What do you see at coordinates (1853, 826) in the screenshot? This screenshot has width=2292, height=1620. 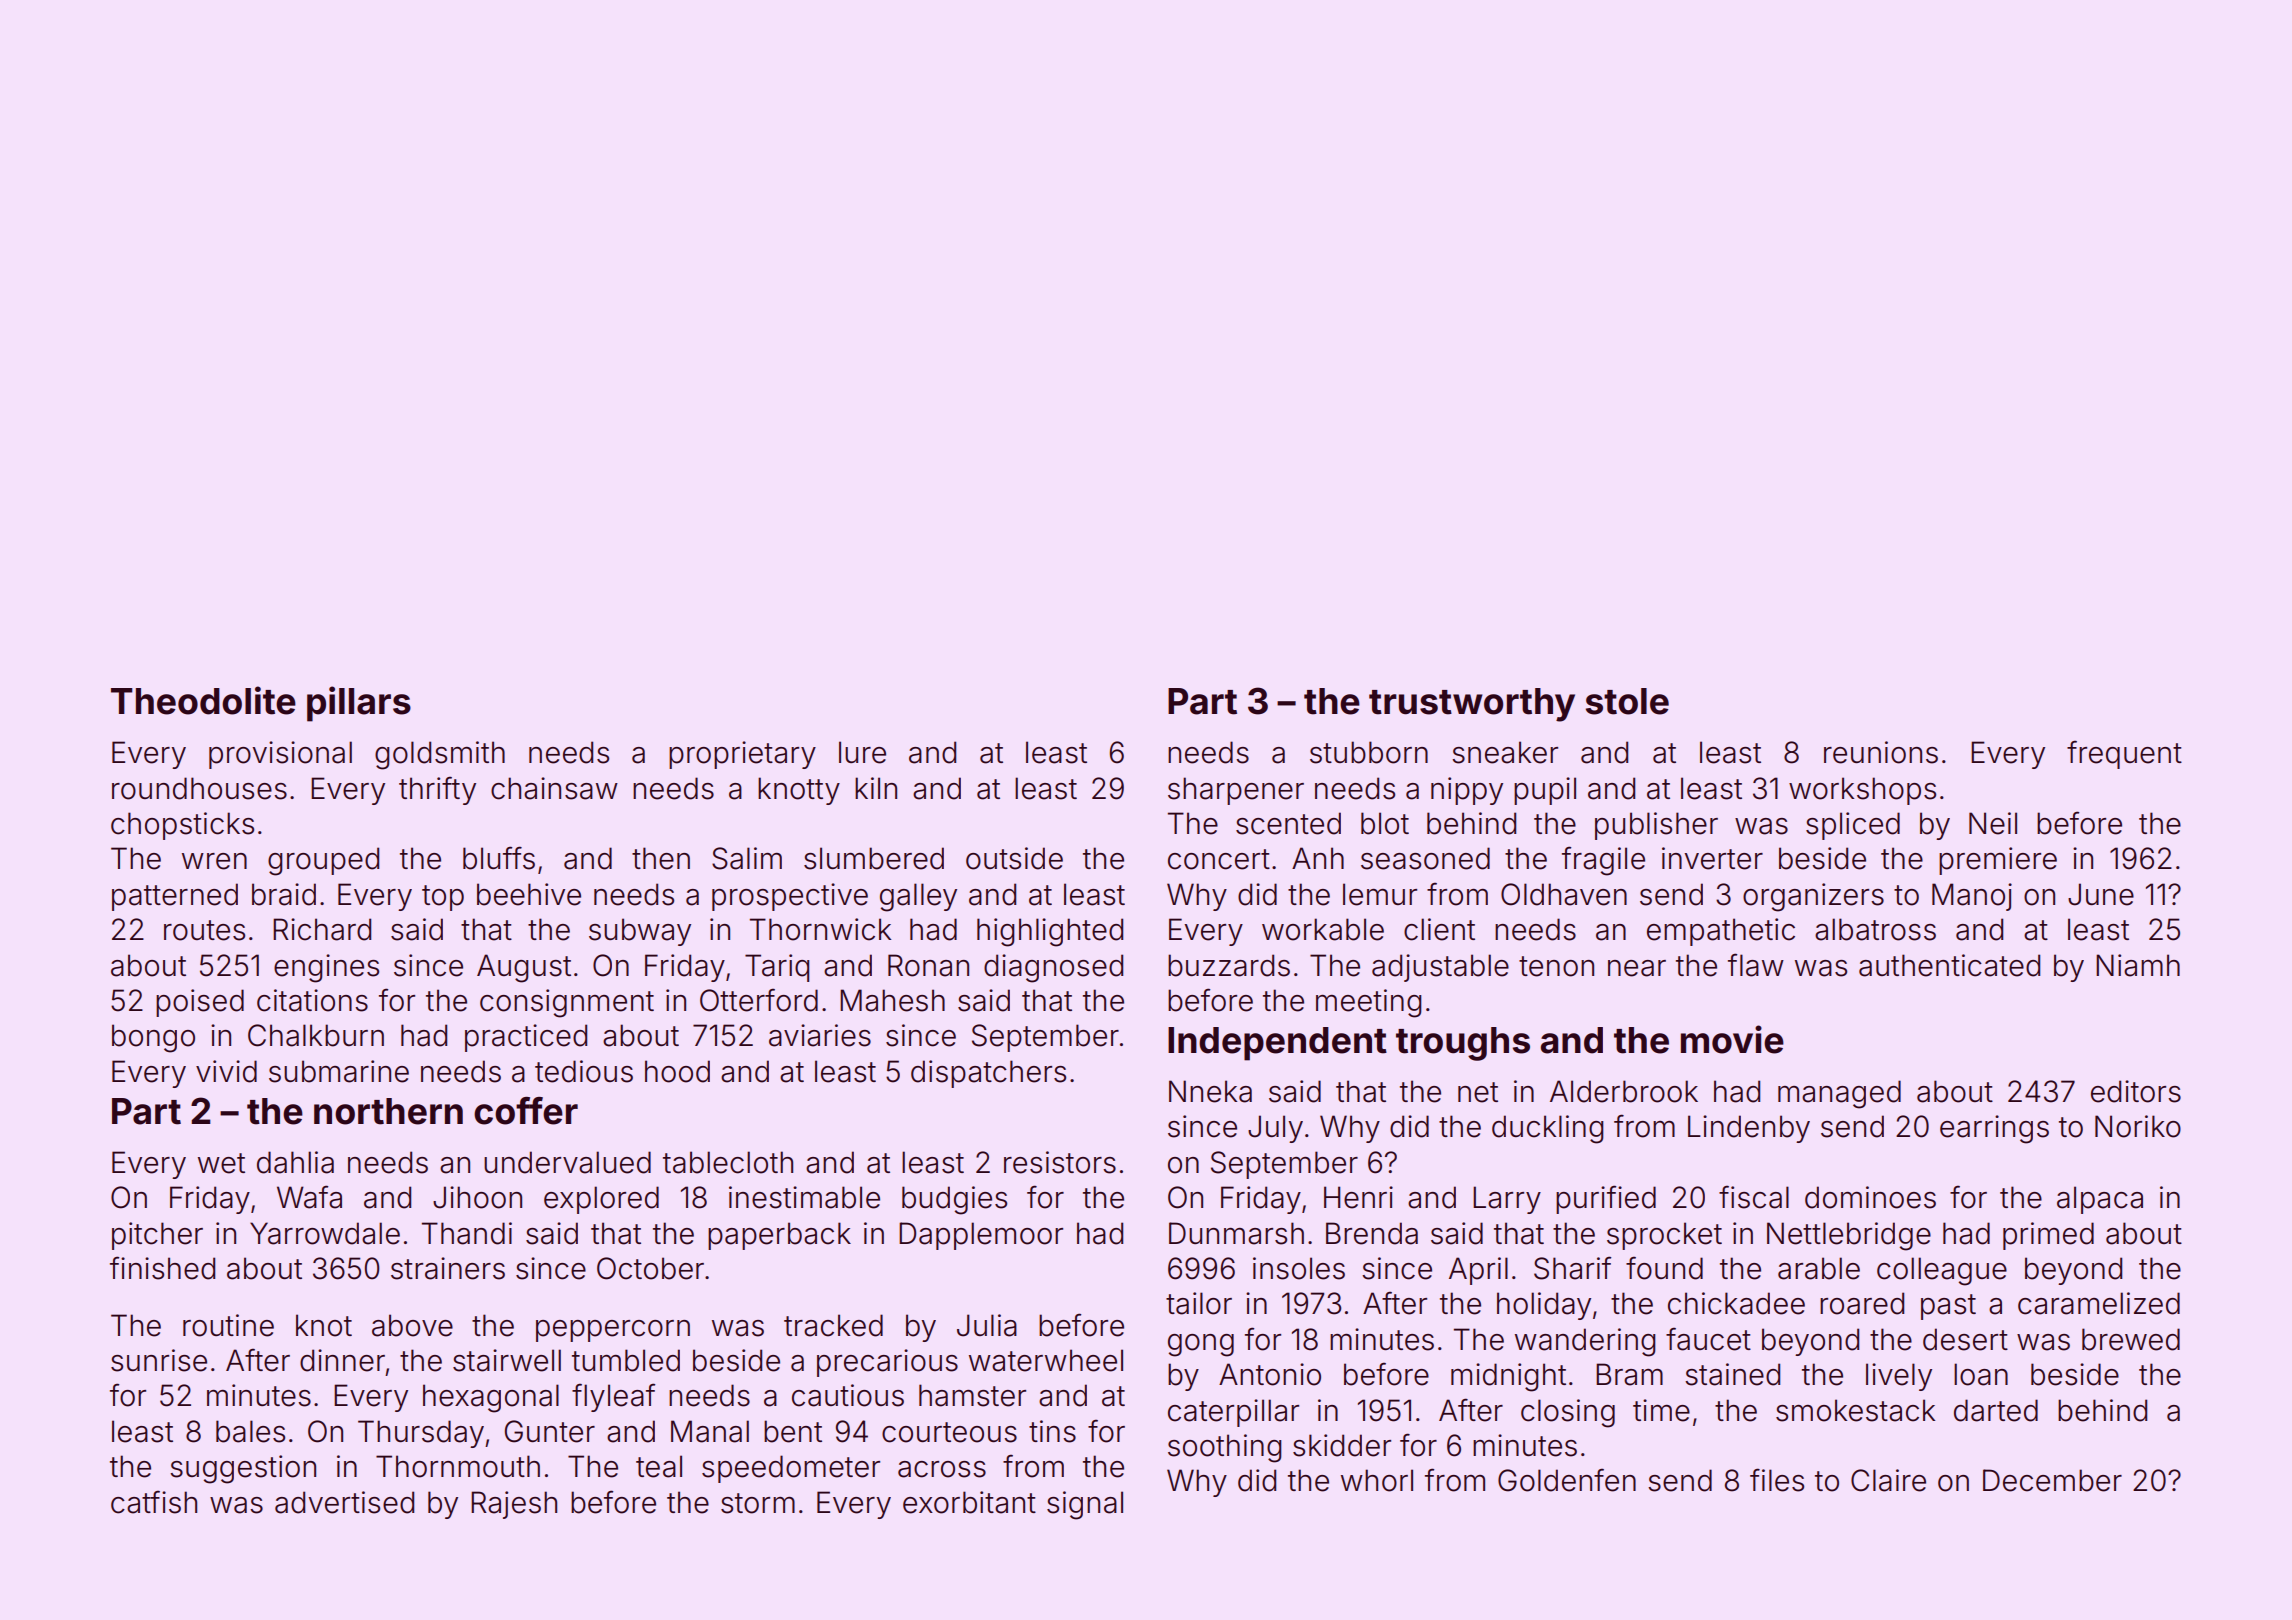 I see `spliced` at bounding box center [1853, 826].
